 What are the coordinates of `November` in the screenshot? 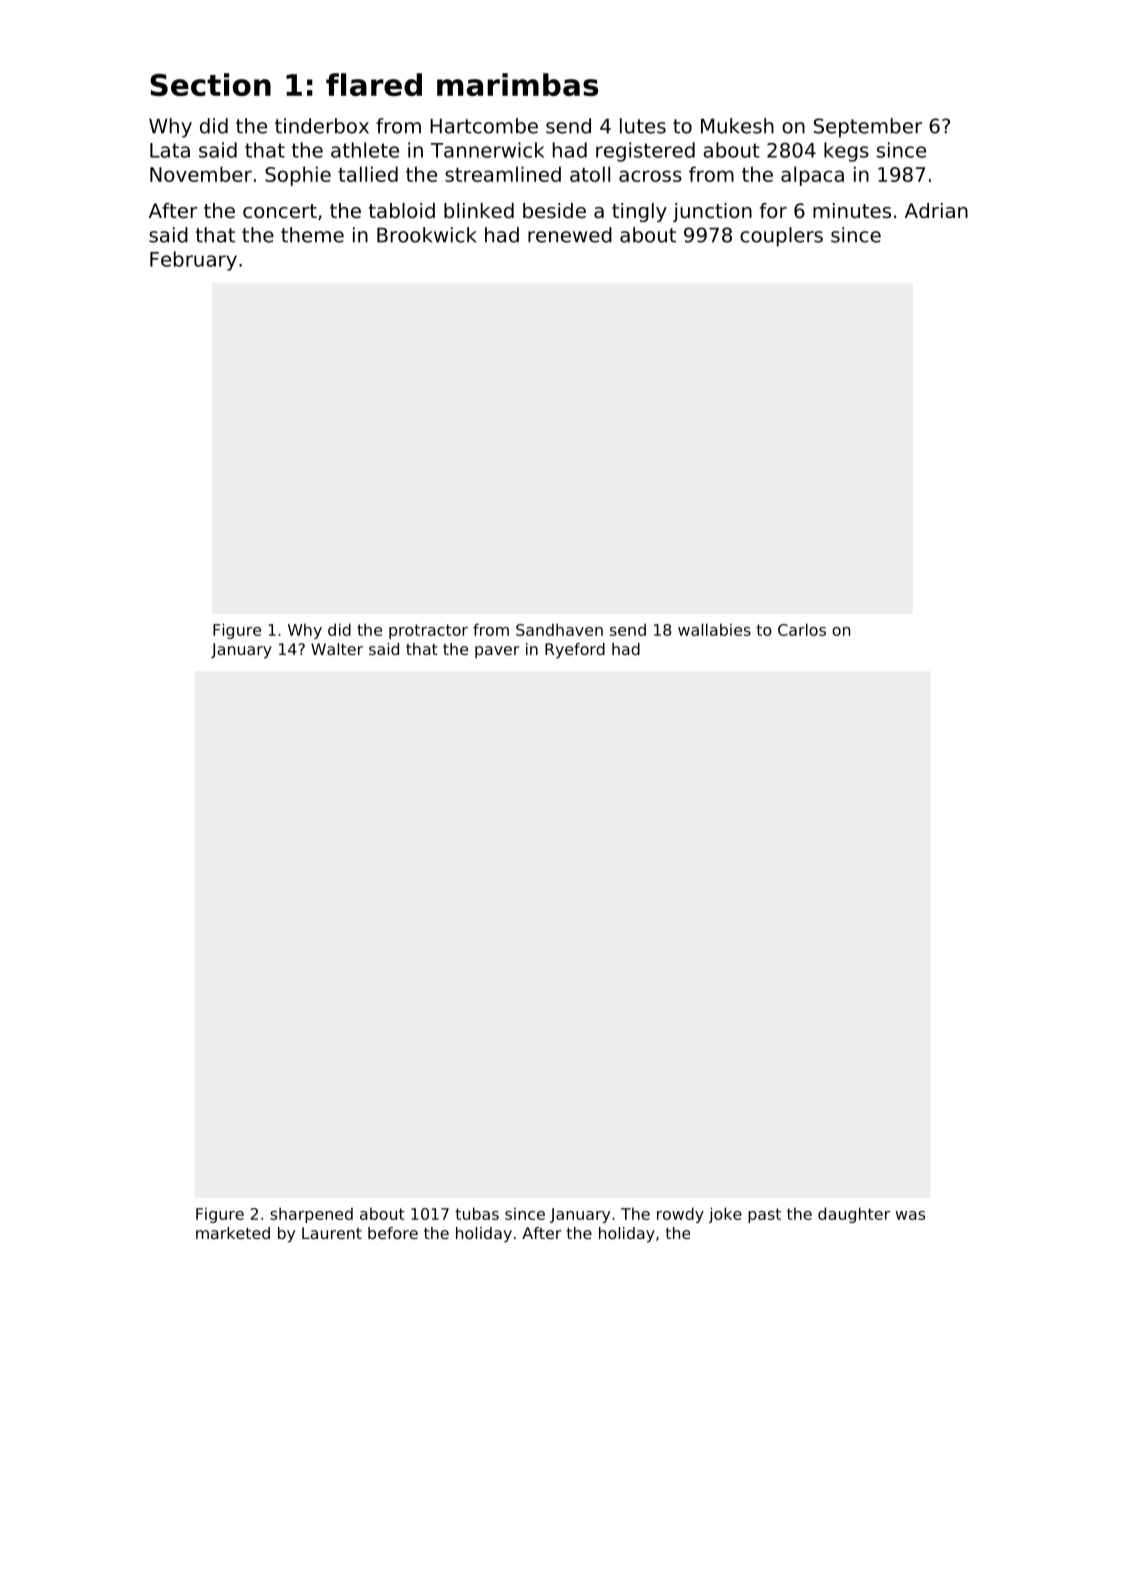 It's located at (201, 174).
